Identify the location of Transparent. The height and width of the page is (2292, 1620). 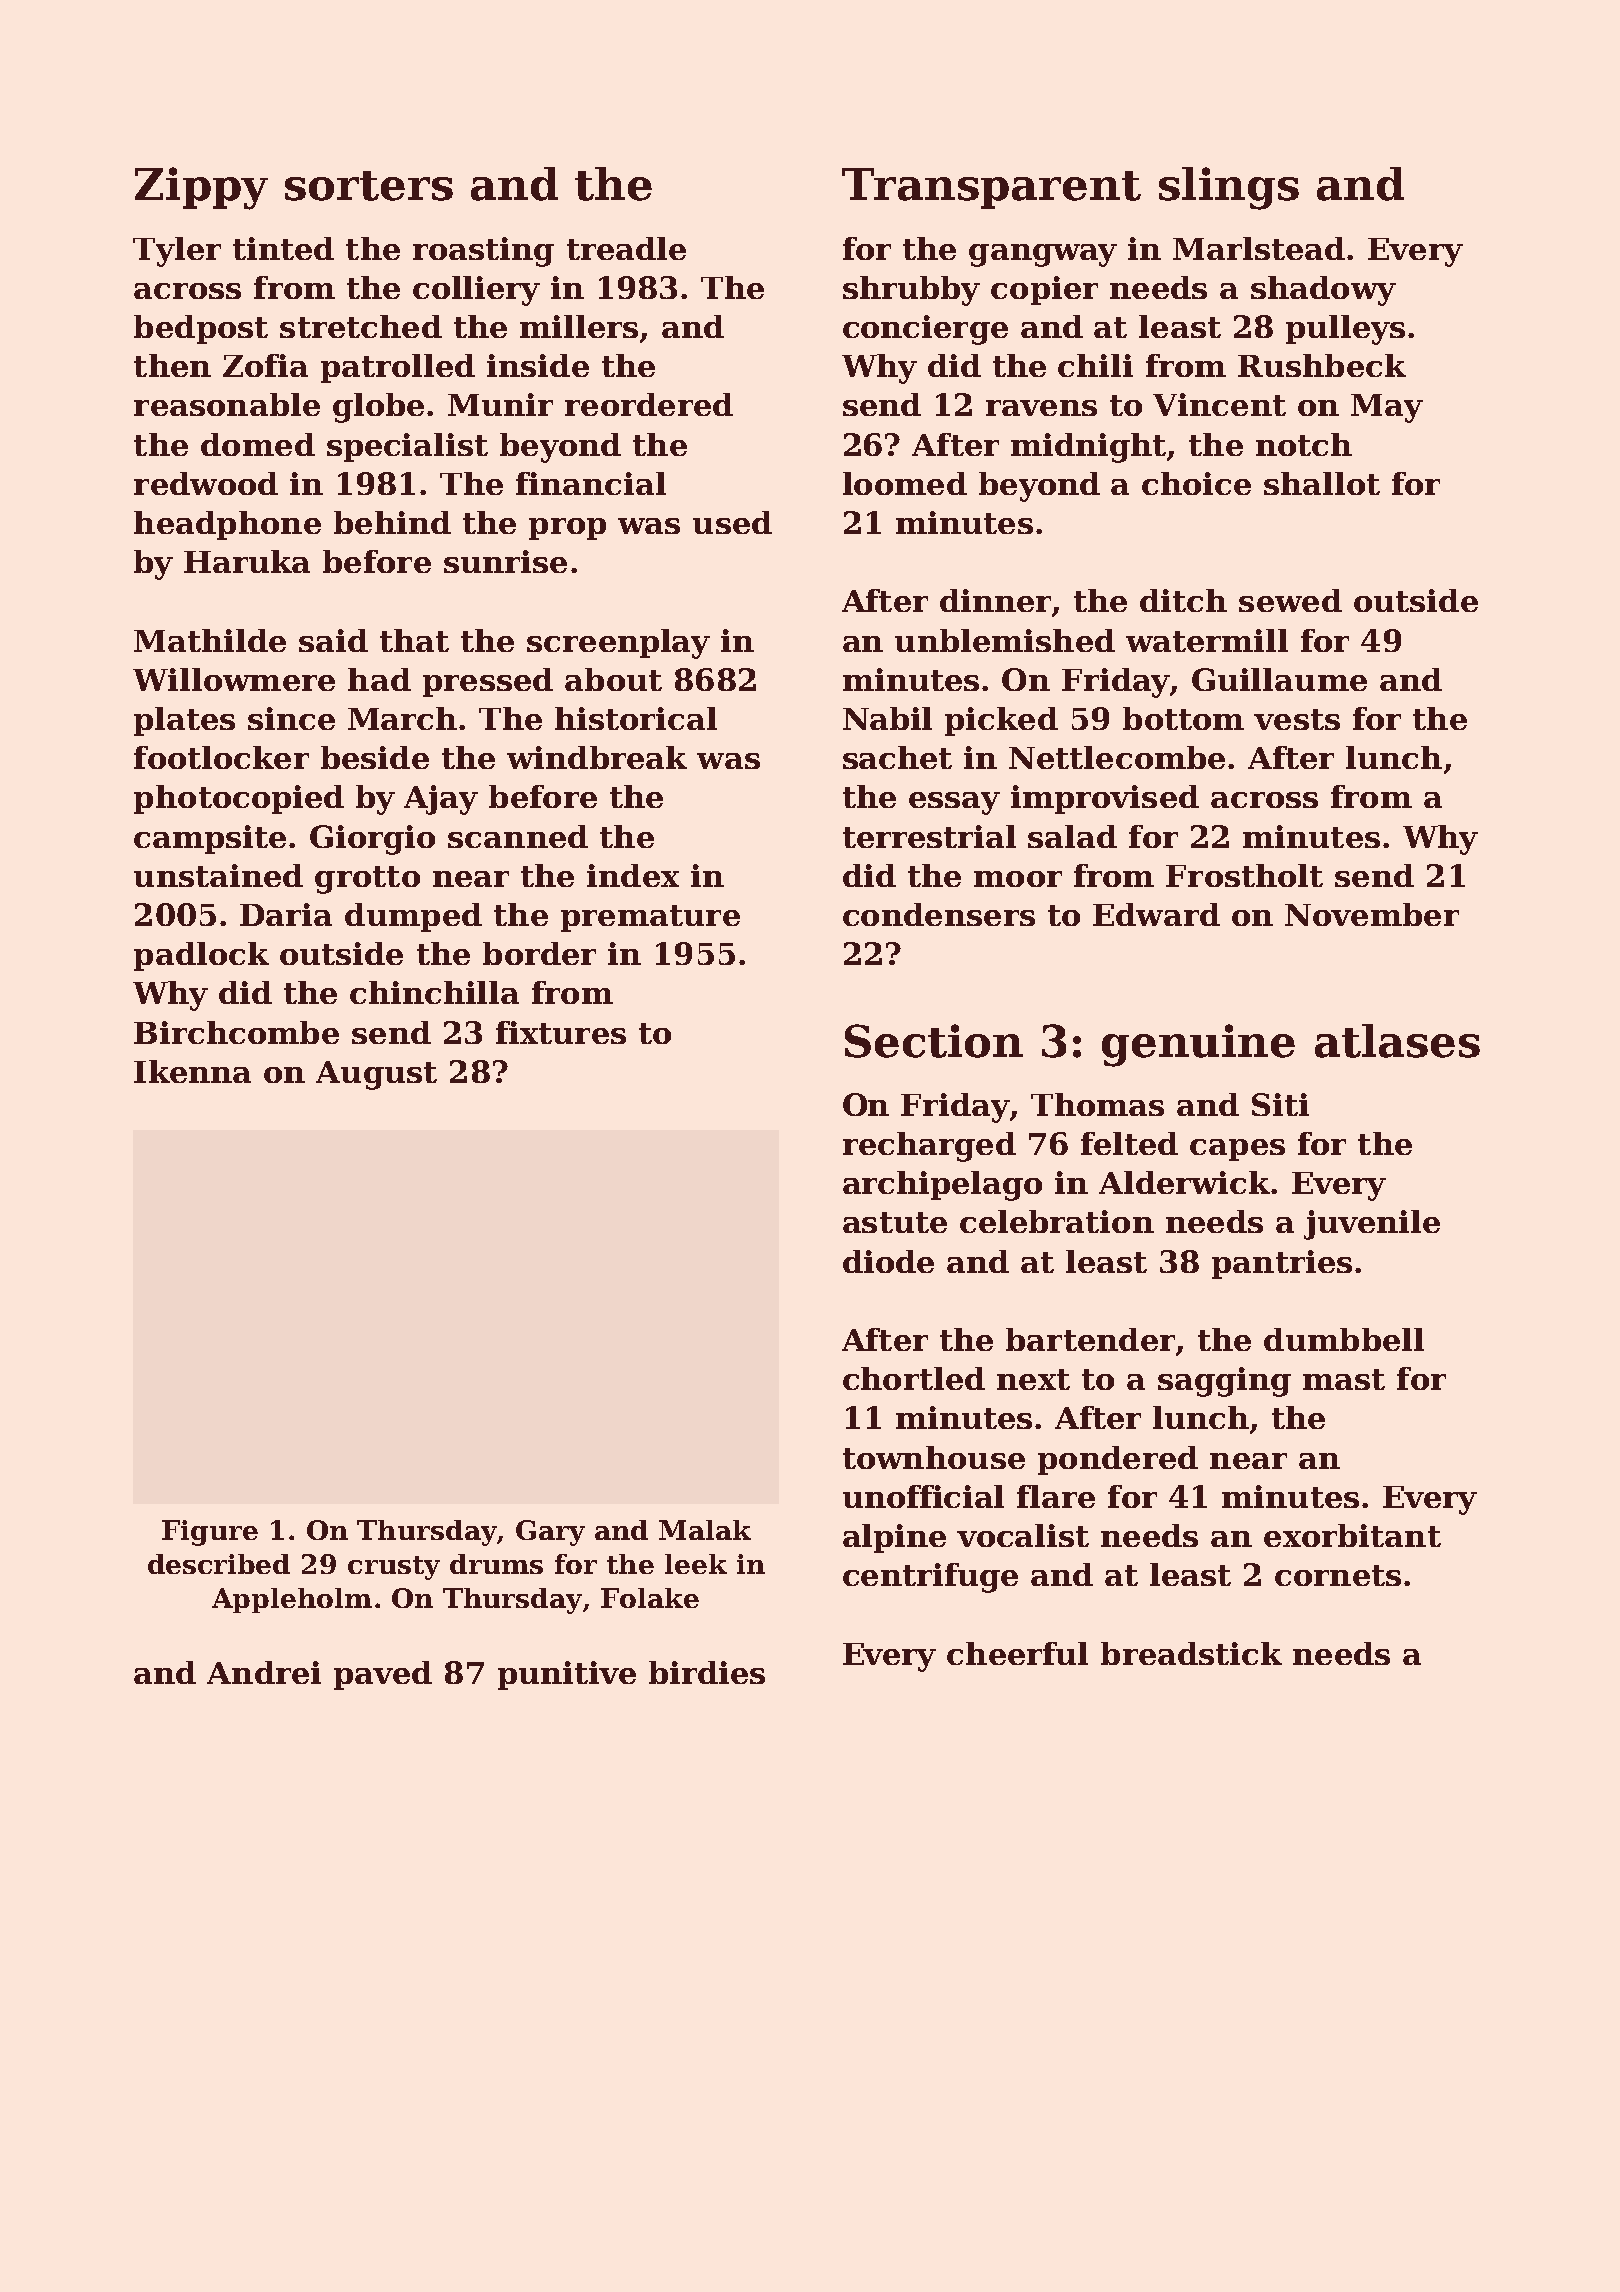
(991, 188).
